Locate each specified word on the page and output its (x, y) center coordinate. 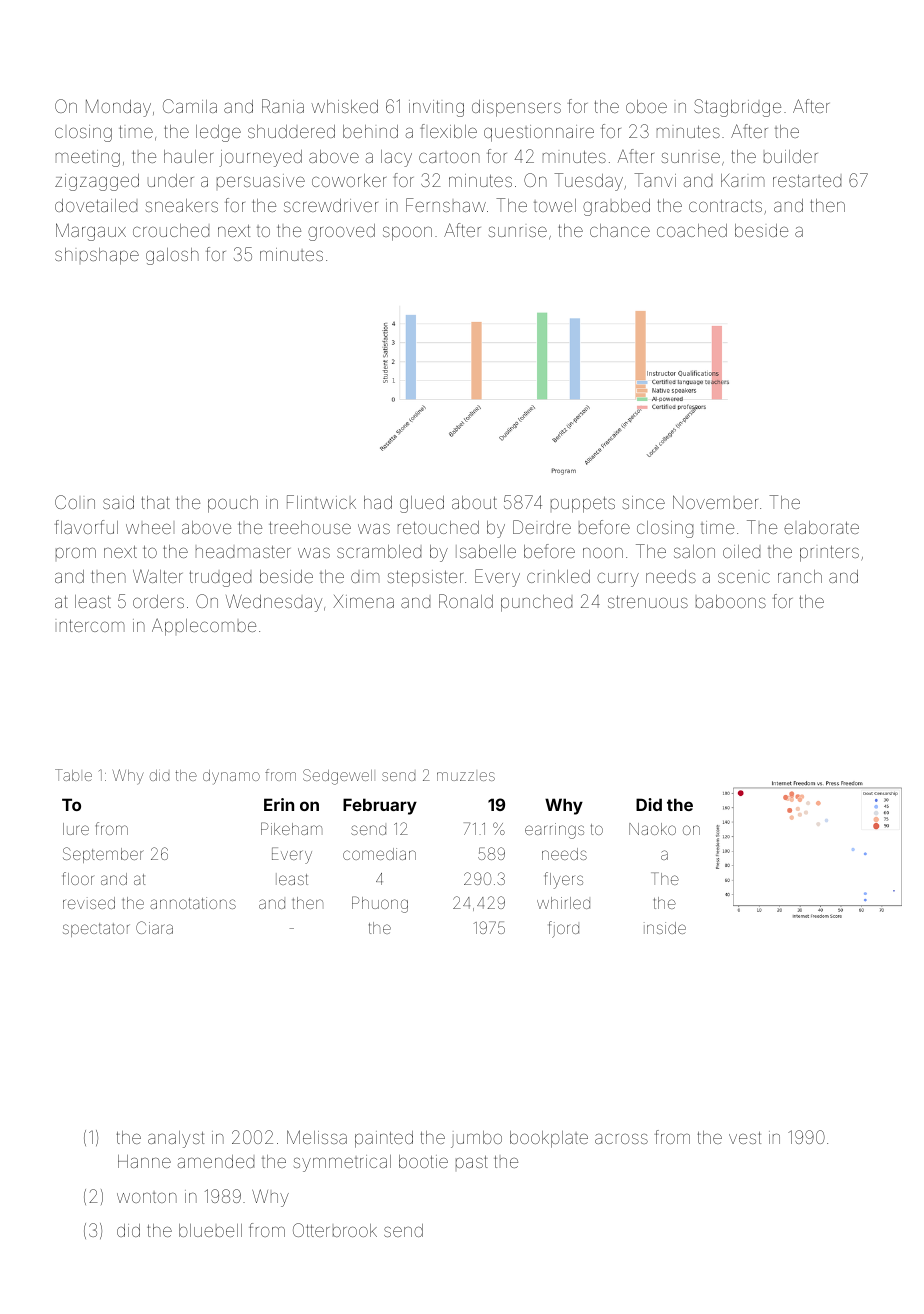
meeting (88, 158)
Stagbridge (737, 108)
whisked (344, 106)
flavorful (86, 527)
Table (73, 775)
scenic (744, 577)
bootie (423, 1161)
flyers (564, 880)
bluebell (210, 1230)
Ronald (466, 601)
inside (665, 928)
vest (745, 1138)
